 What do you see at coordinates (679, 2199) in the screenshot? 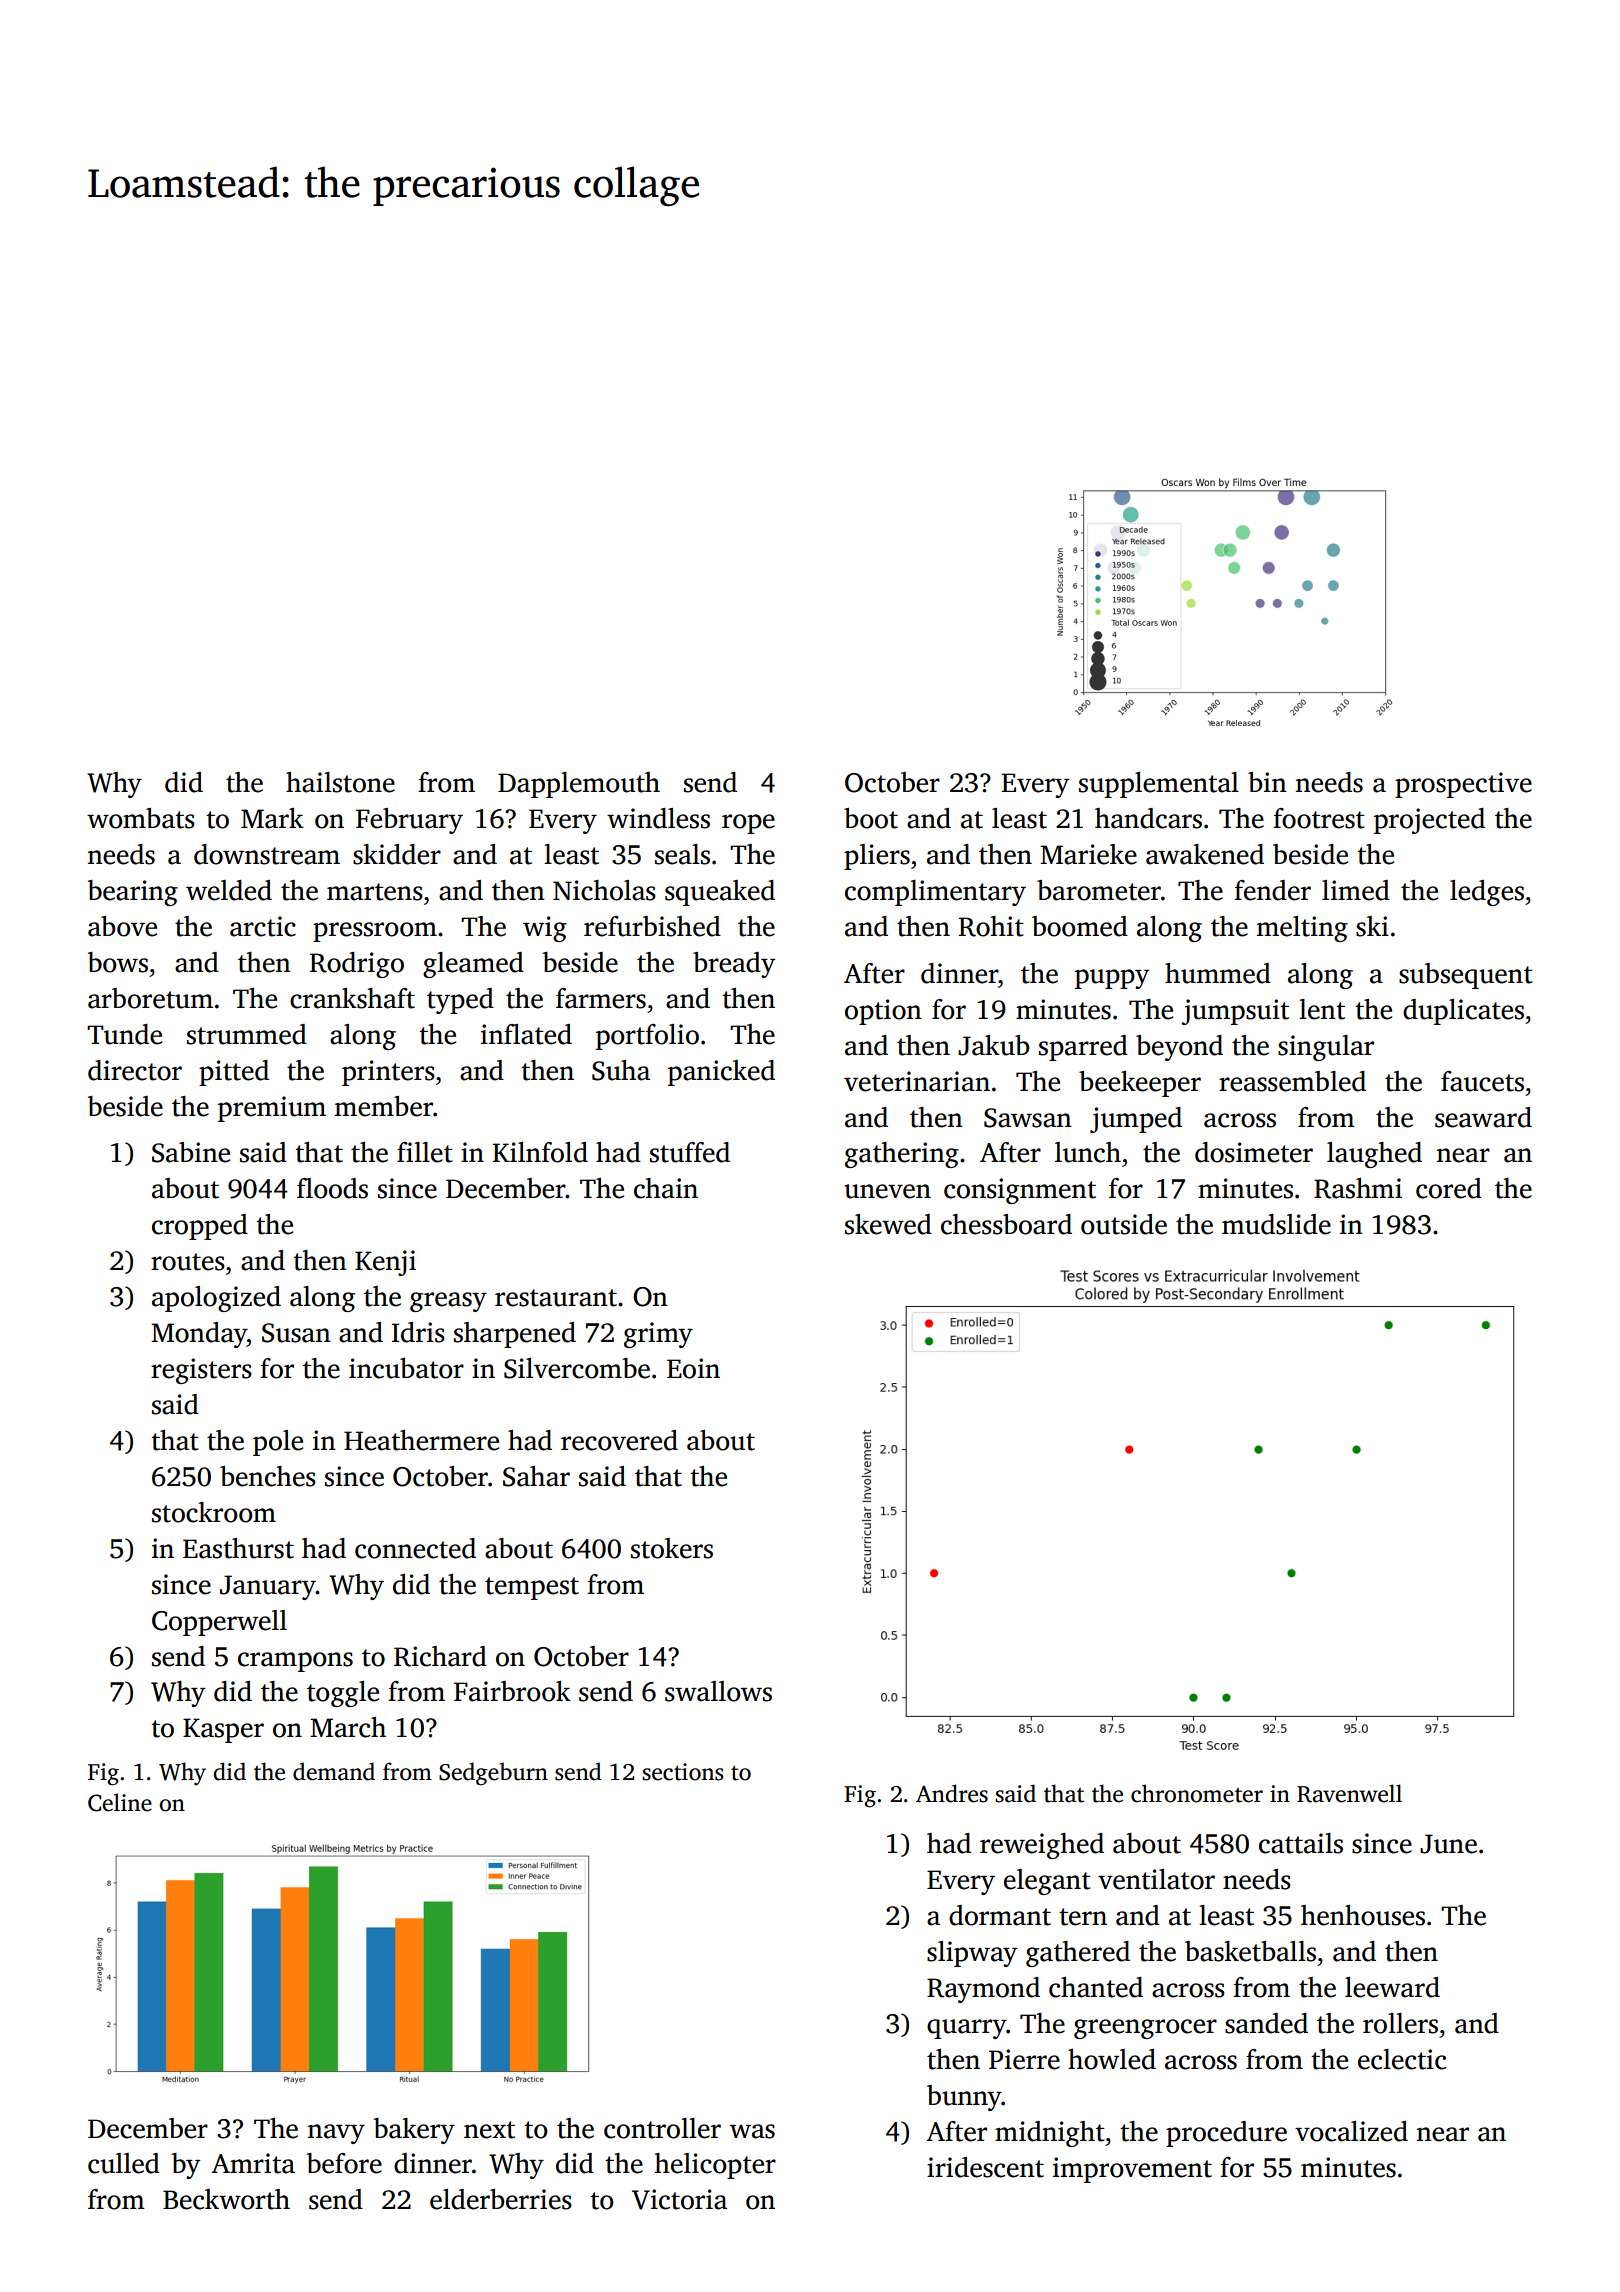
I see `Victoria` at bounding box center [679, 2199].
